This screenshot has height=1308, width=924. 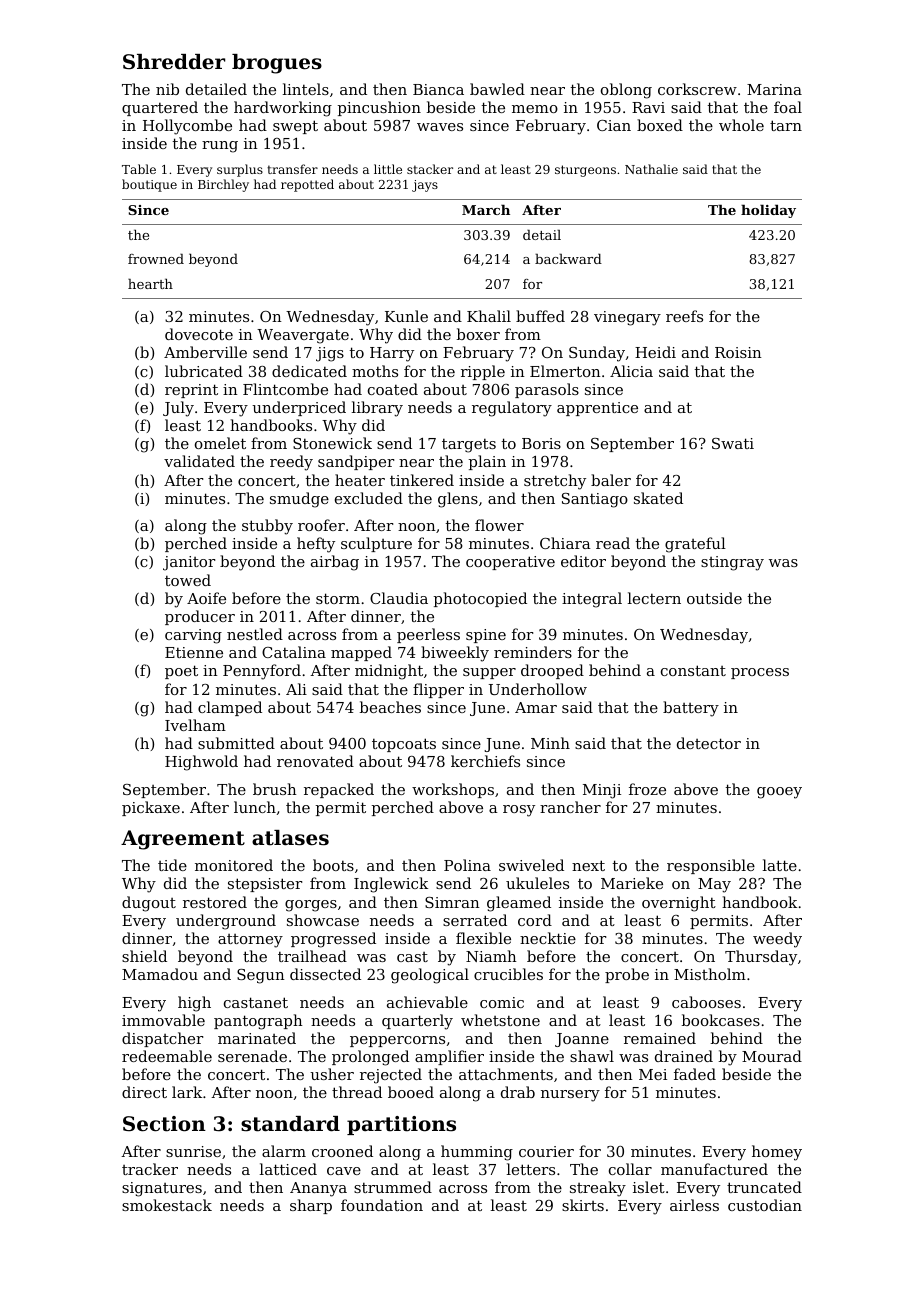 I want to click on vinegary, so click(x=627, y=318).
